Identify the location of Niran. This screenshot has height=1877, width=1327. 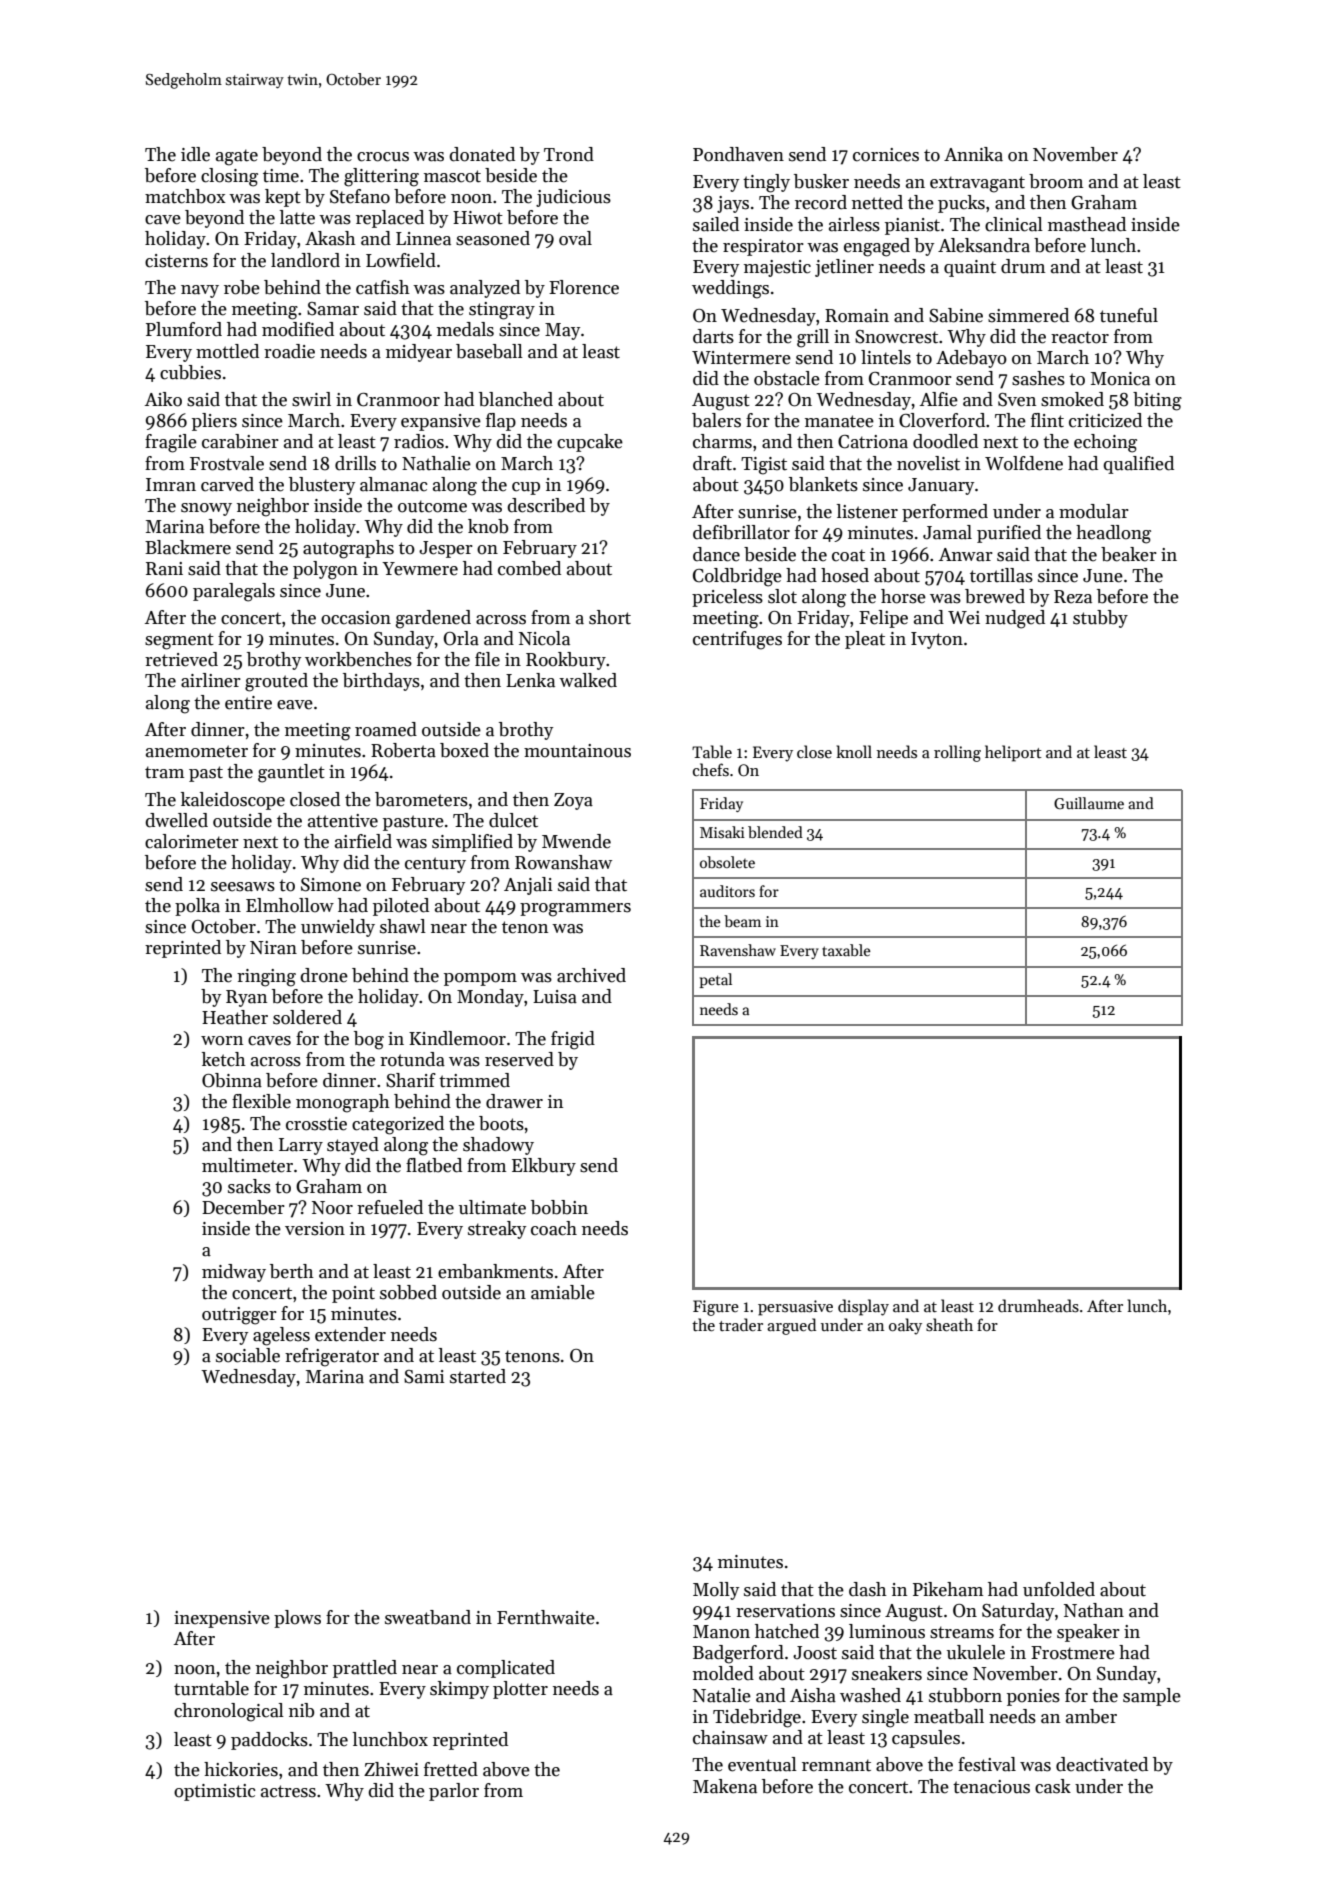
(273, 948).
